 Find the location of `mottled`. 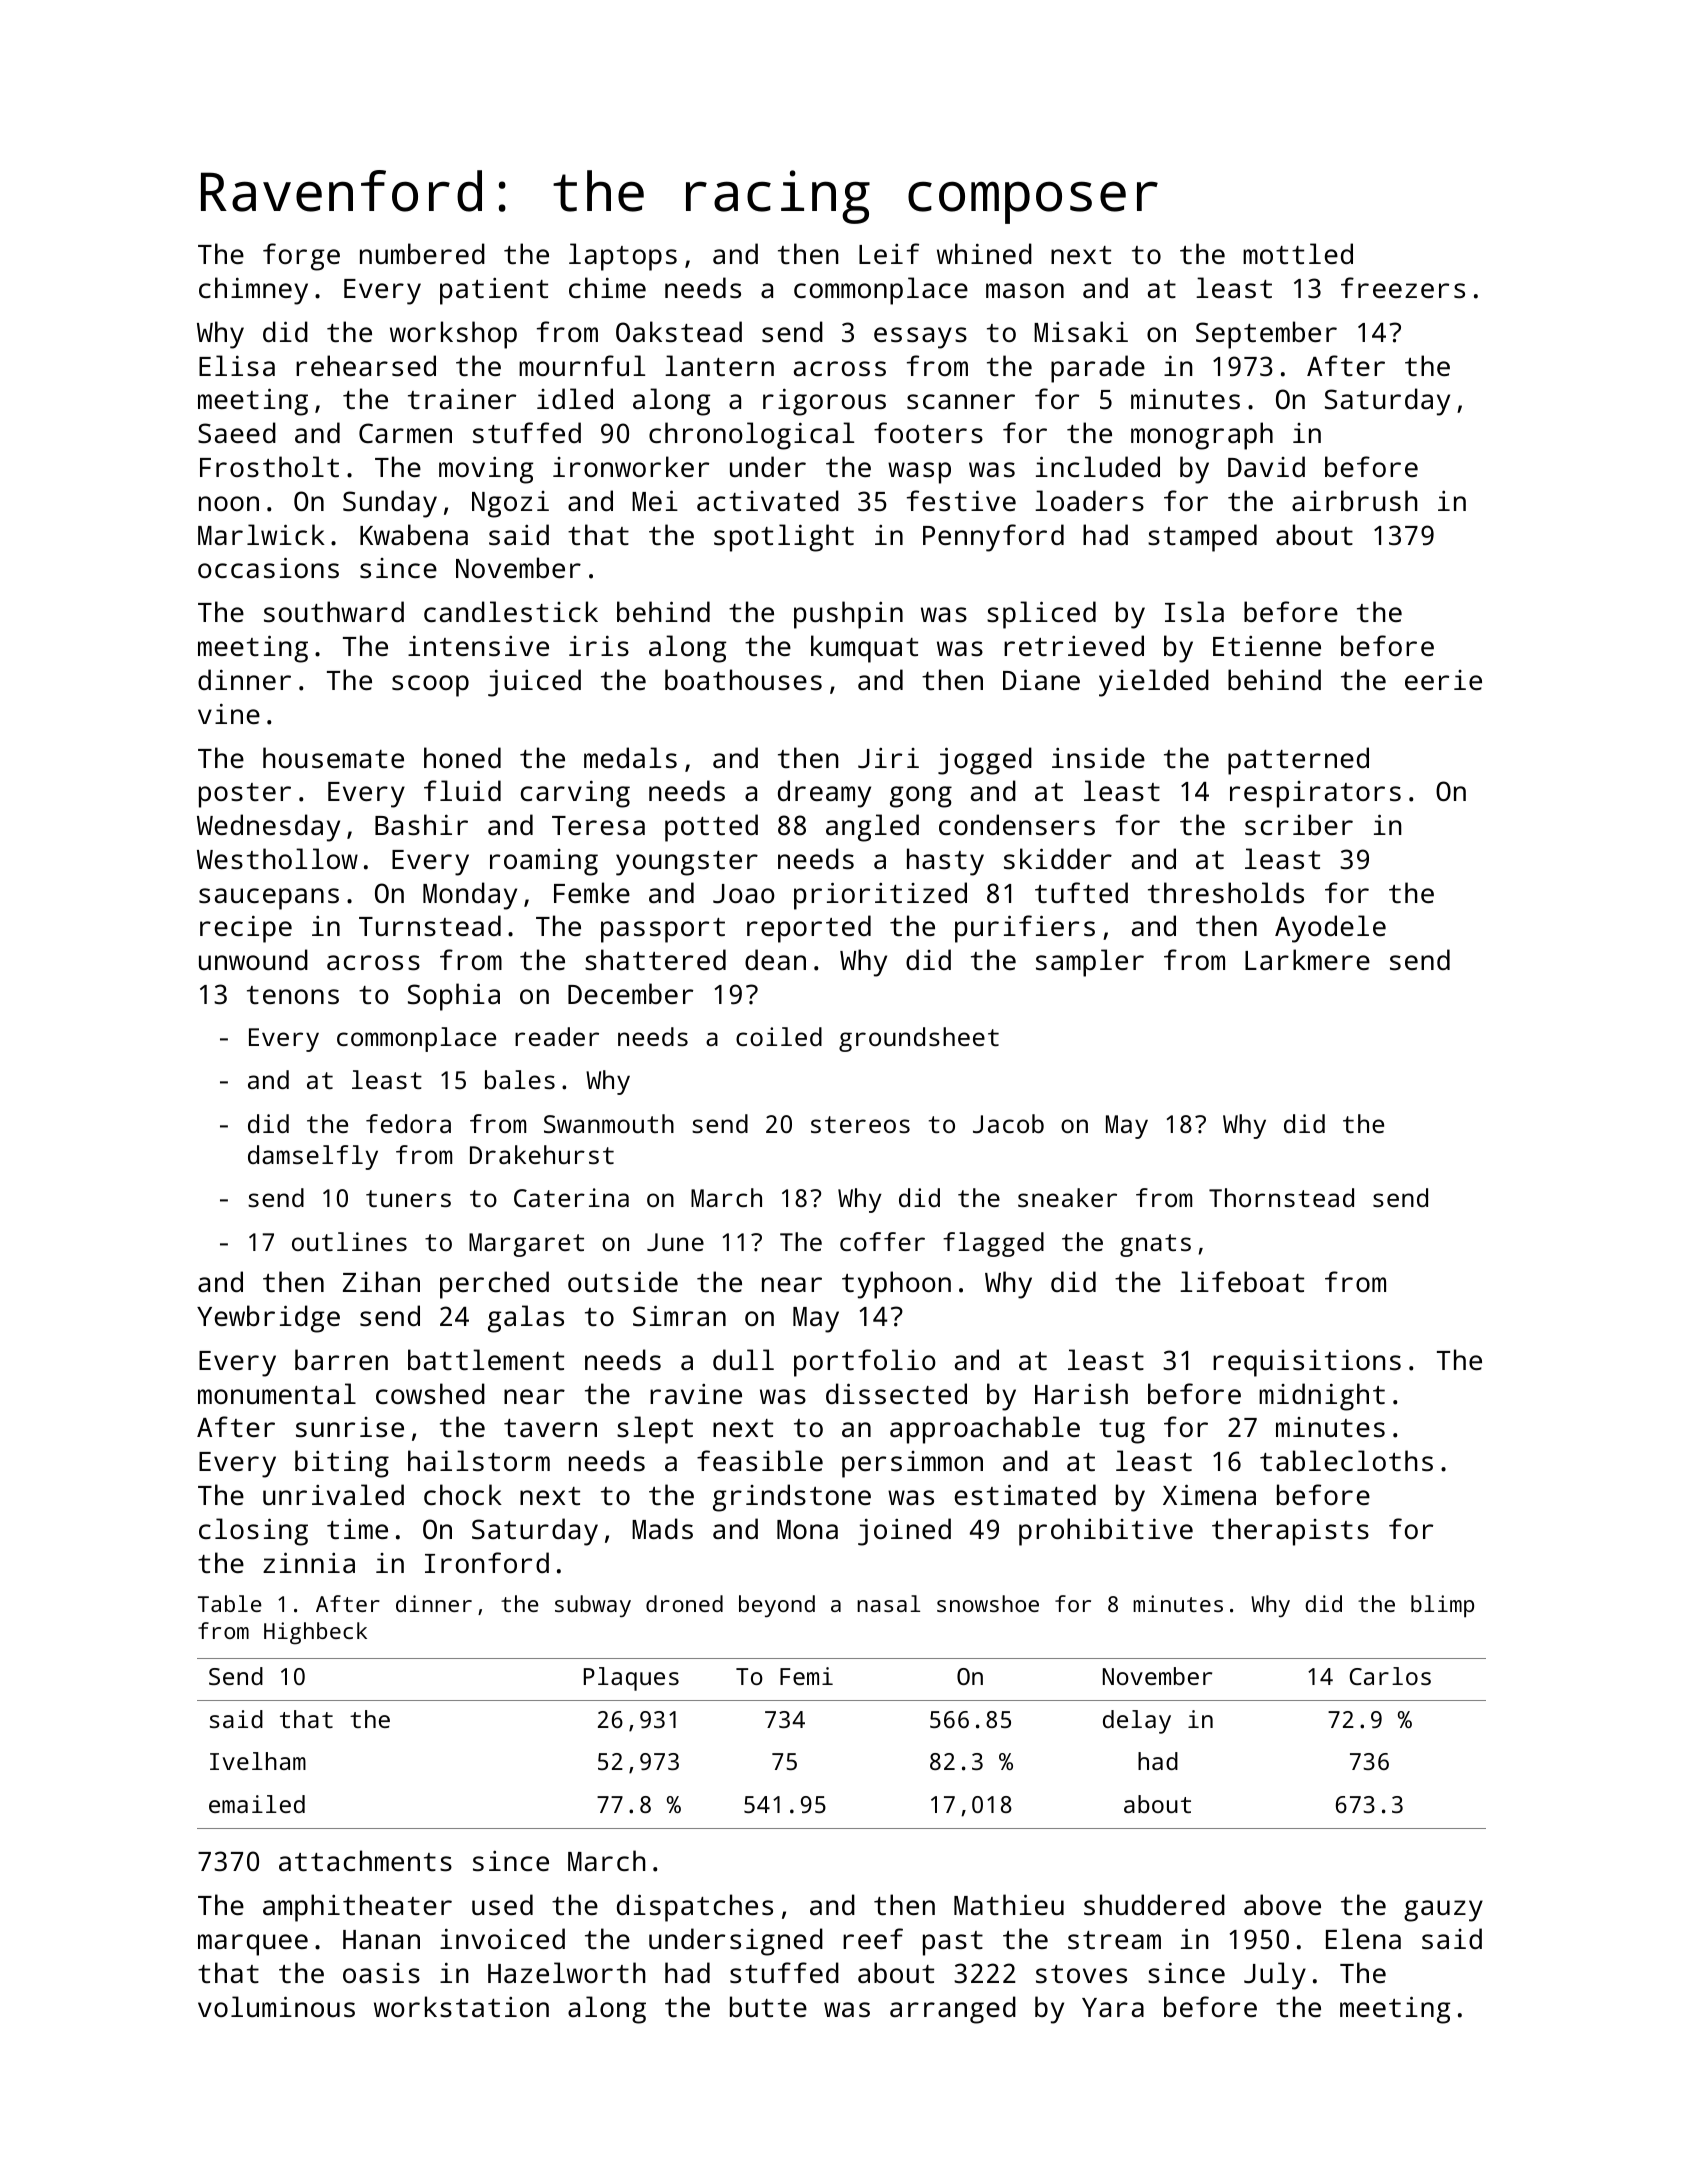

mottled is located at coordinates (1298, 253).
